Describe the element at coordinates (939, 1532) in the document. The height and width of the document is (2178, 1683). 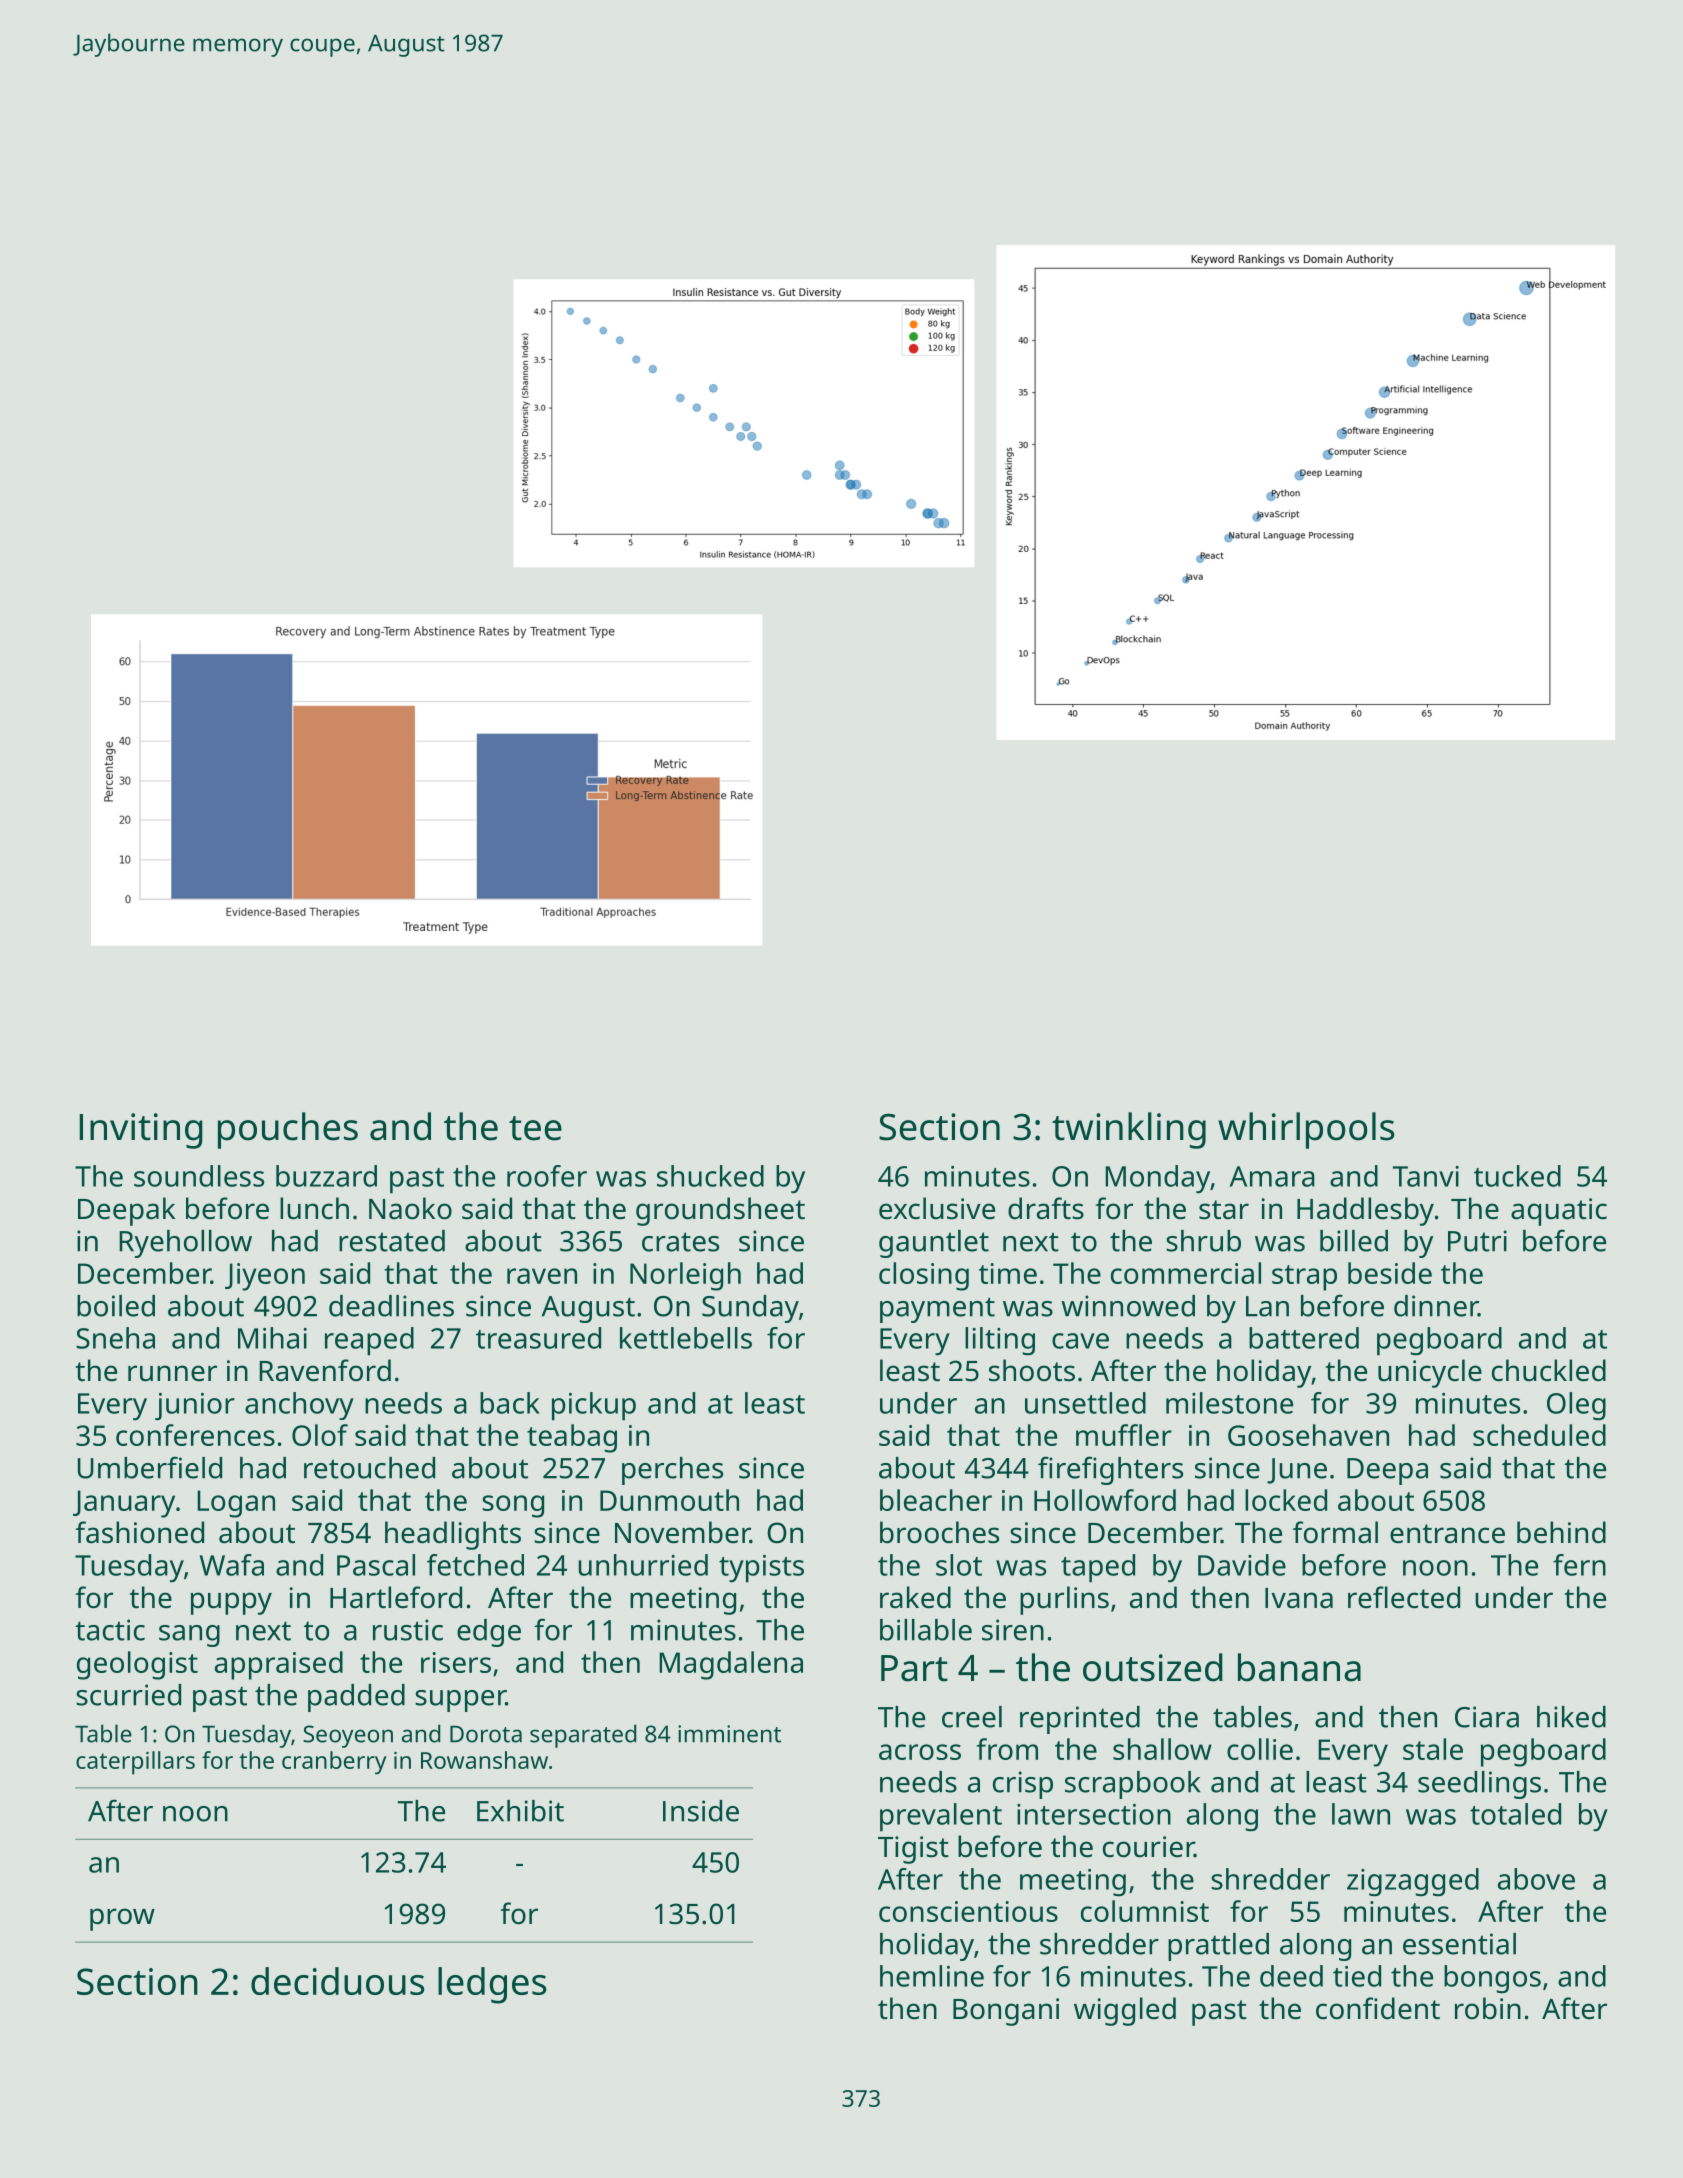
I see `brooches` at that location.
